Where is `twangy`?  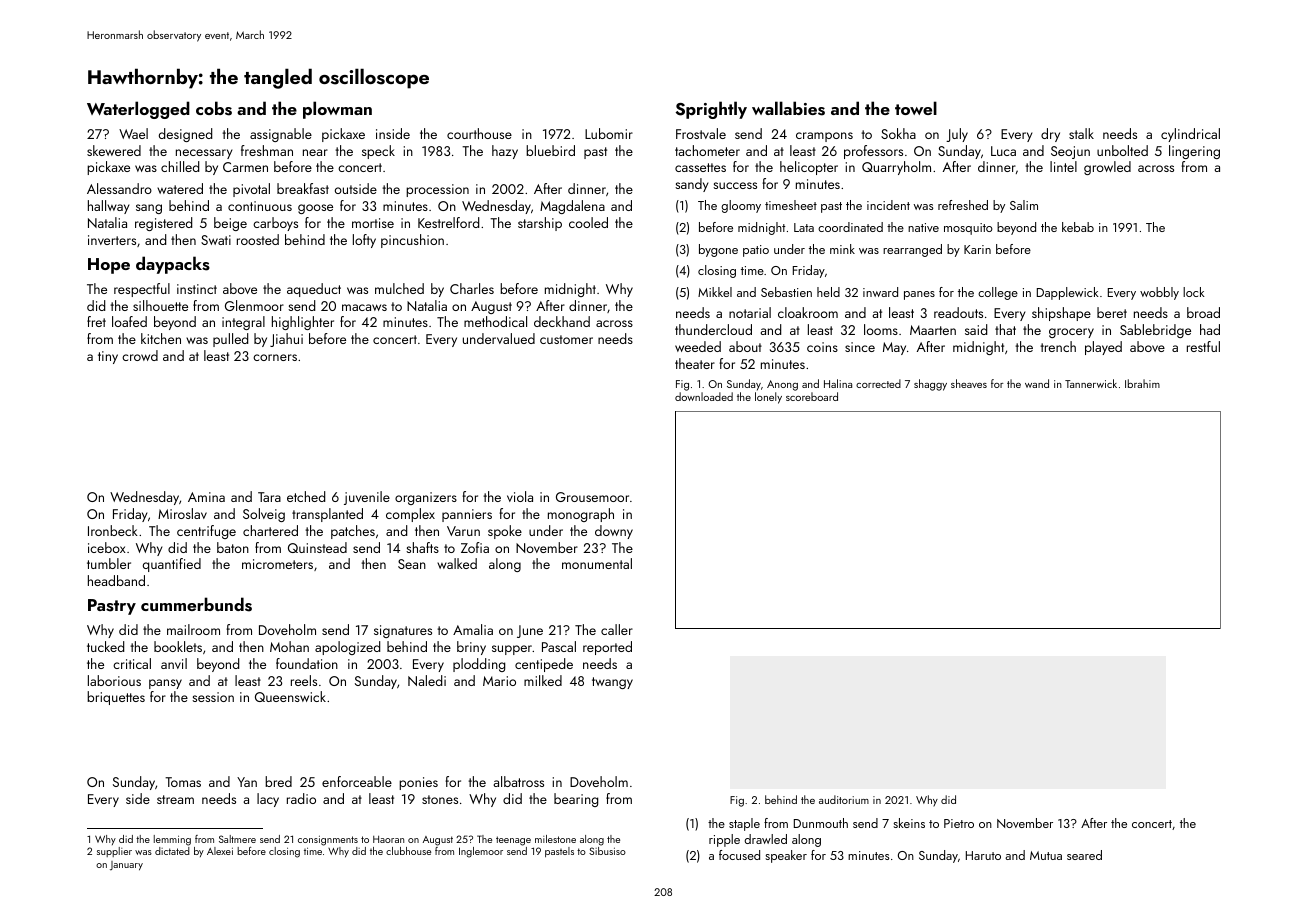
twangy is located at coordinates (612, 683).
